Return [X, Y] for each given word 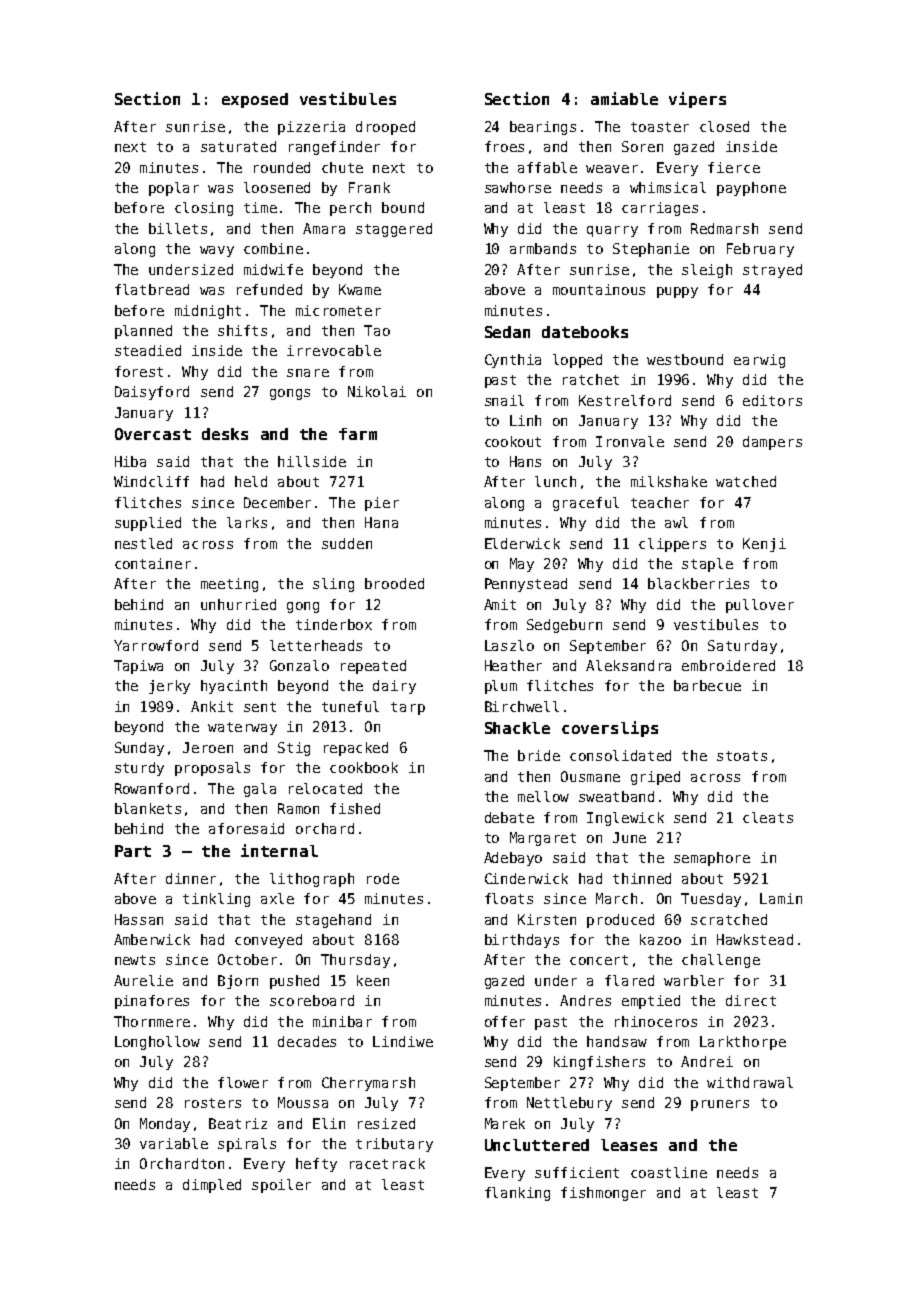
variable [174, 1143]
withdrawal [750, 1082]
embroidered [728, 665]
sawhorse [518, 187]
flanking [517, 1194]
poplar [174, 189]
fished [355, 808]
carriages [660, 209]
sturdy [139, 769]
